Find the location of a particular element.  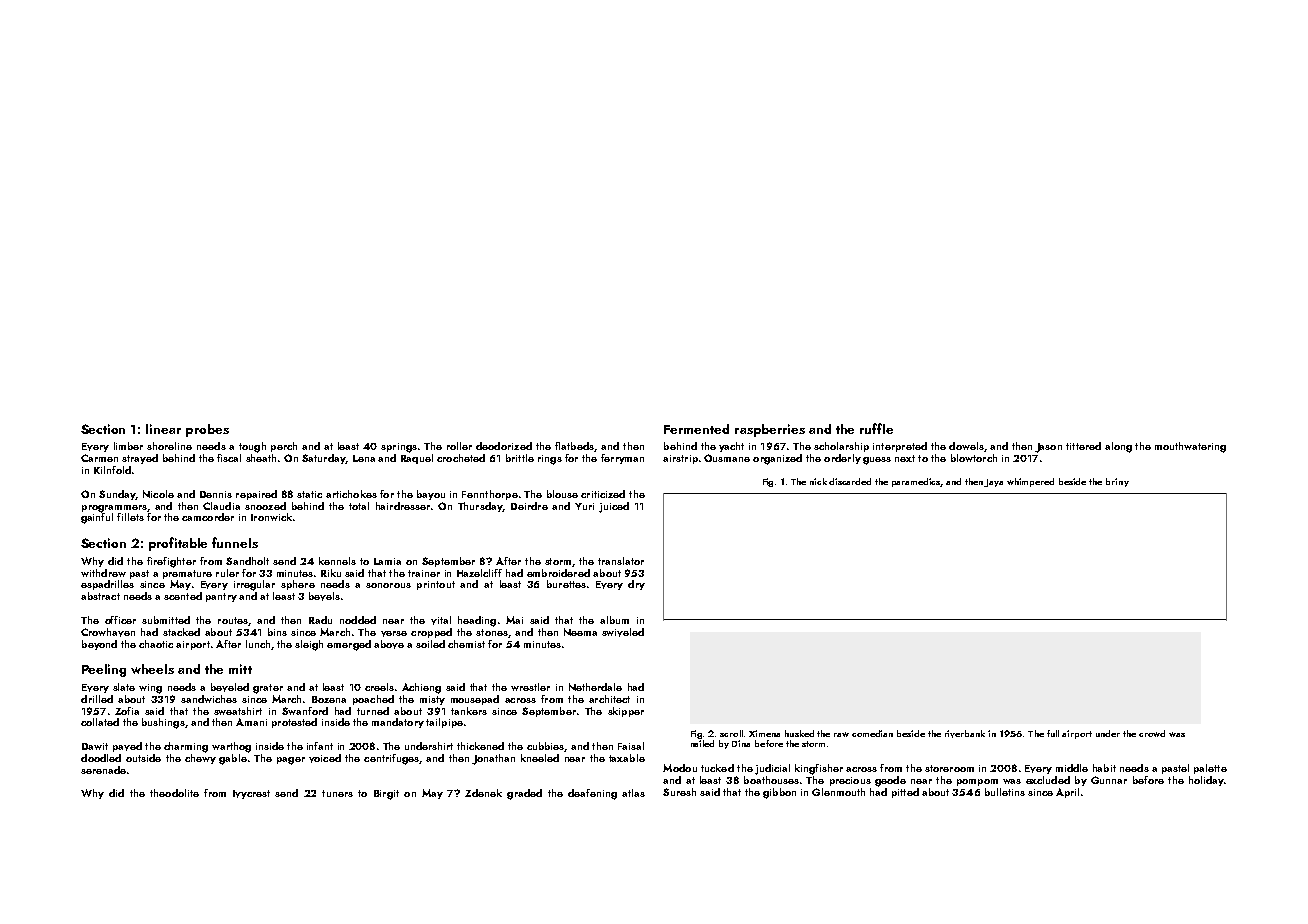

Ximena is located at coordinates (764, 733).
